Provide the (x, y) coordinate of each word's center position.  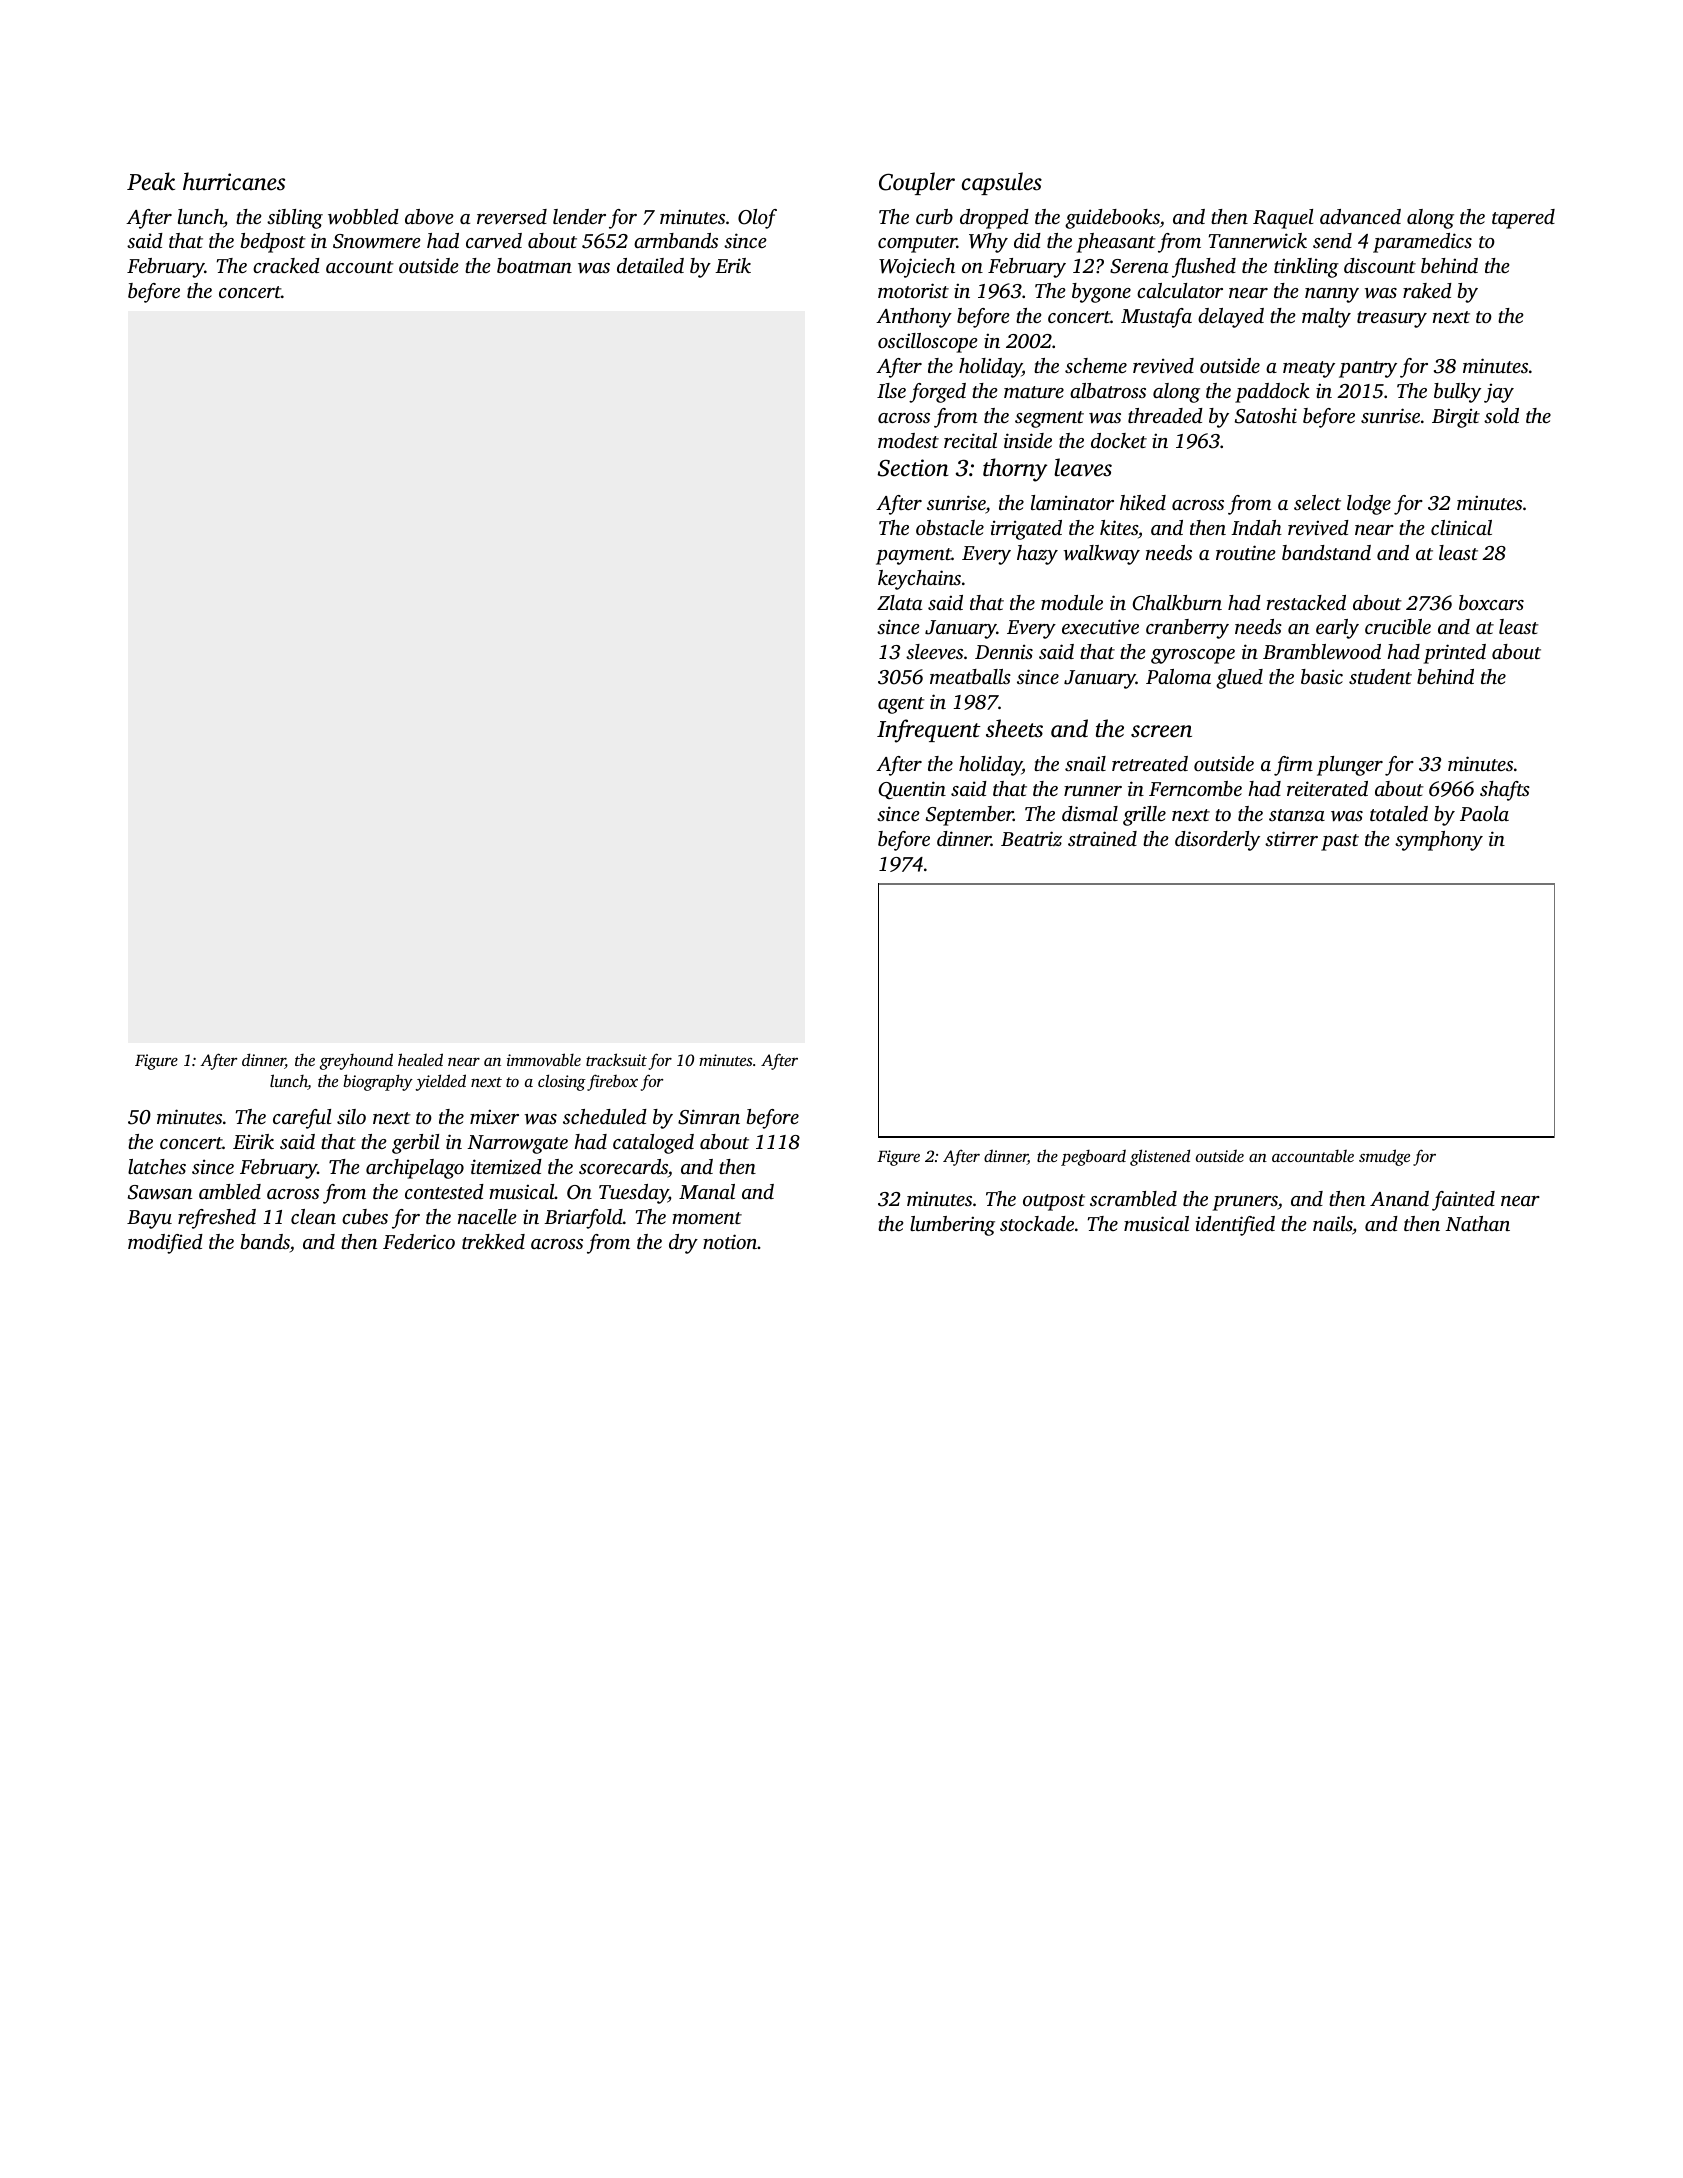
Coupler (917, 183)
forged (937, 393)
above (429, 216)
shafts (1505, 791)
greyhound (356, 1061)
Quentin (912, 790)
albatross (1108, 390)
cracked (286, 265)
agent (901, 705)
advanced (1360, 216)
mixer (494, 1116)
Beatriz (1031, 838)
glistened (1160, 1157)
